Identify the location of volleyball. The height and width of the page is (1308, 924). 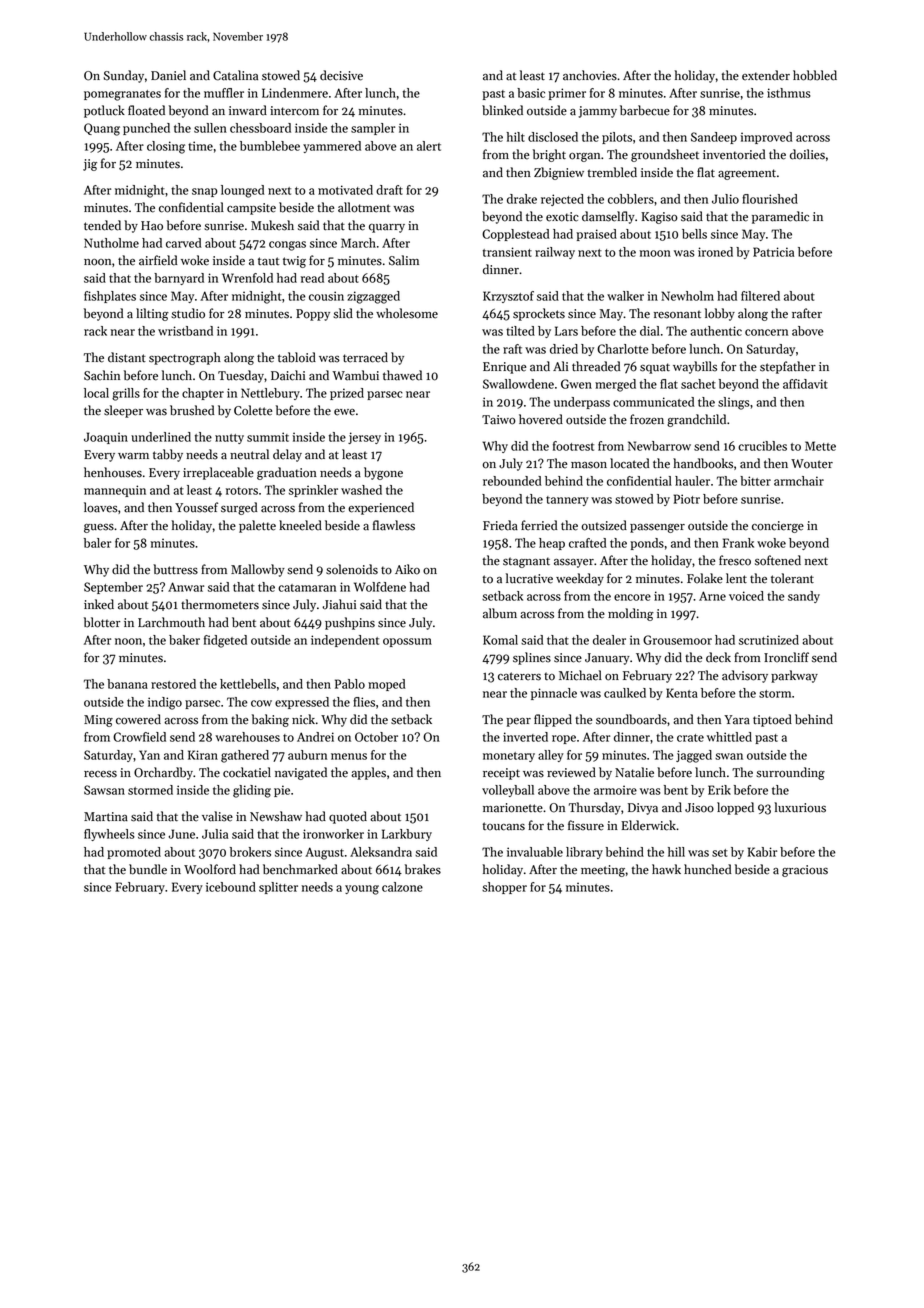
(508, 791).
